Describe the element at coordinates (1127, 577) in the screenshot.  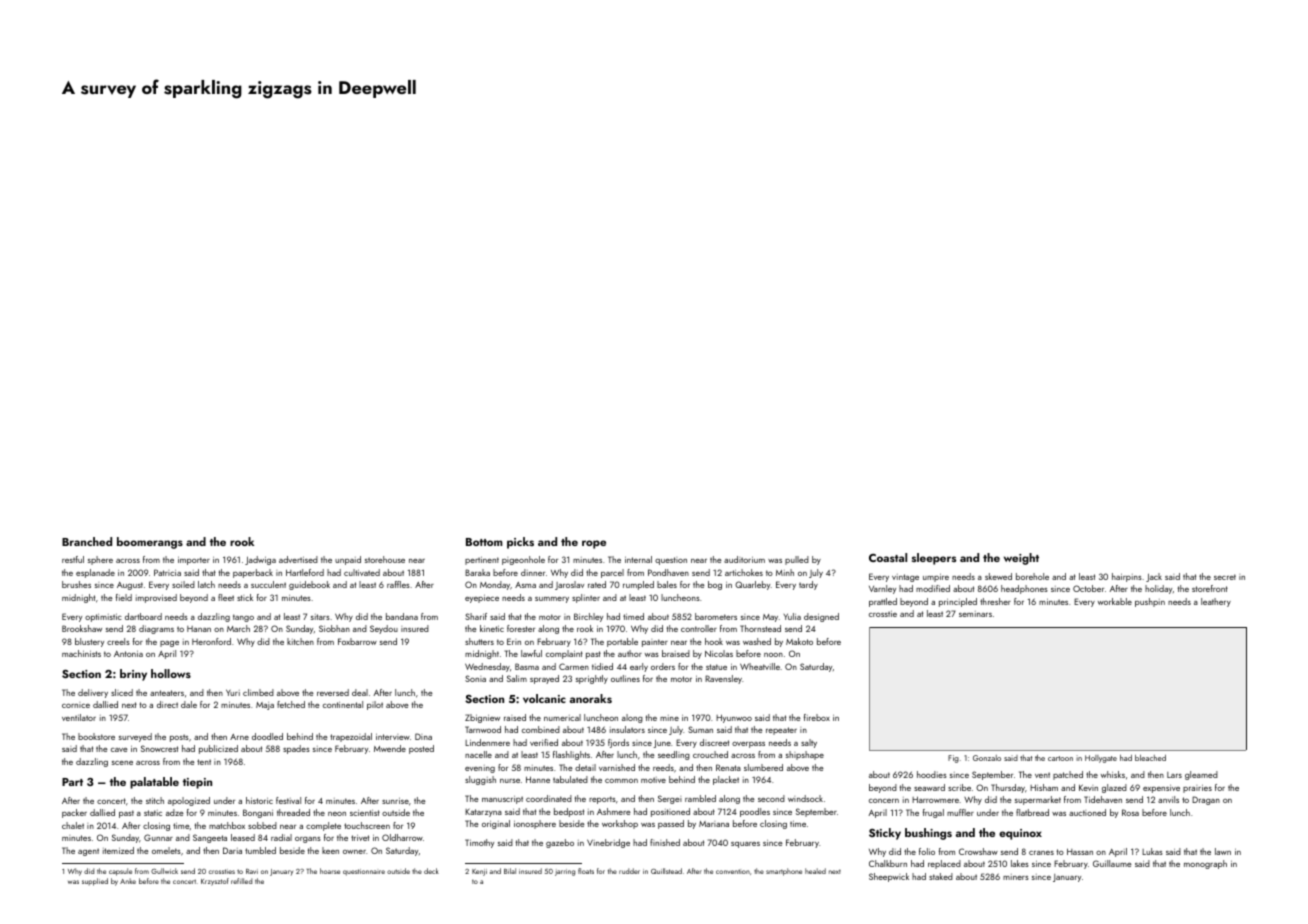
I see `hairpins` at that location.
